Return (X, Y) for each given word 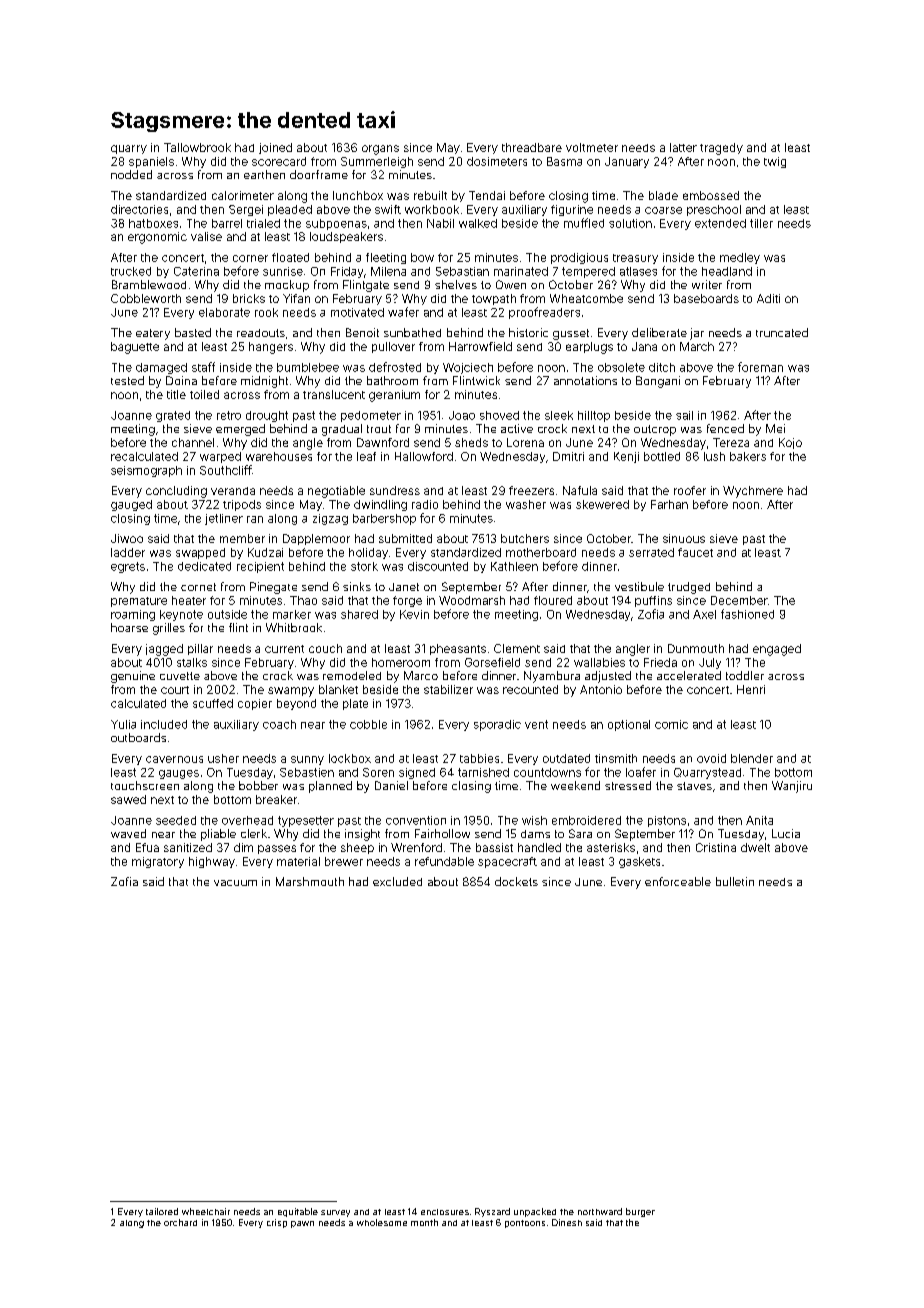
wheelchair (206, 1211)
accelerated (689, 675)
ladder (128, 552)
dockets (516, 881)
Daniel (391, 785)
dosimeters (497, 161)
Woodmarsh (472, 600)
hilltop (594, 416)
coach (279, 724)
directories (139, 209)
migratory (158, 862)
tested (127, 380)
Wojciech (468, 368)
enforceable (678, 881)
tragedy (721, 149)
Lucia (786, 833)
